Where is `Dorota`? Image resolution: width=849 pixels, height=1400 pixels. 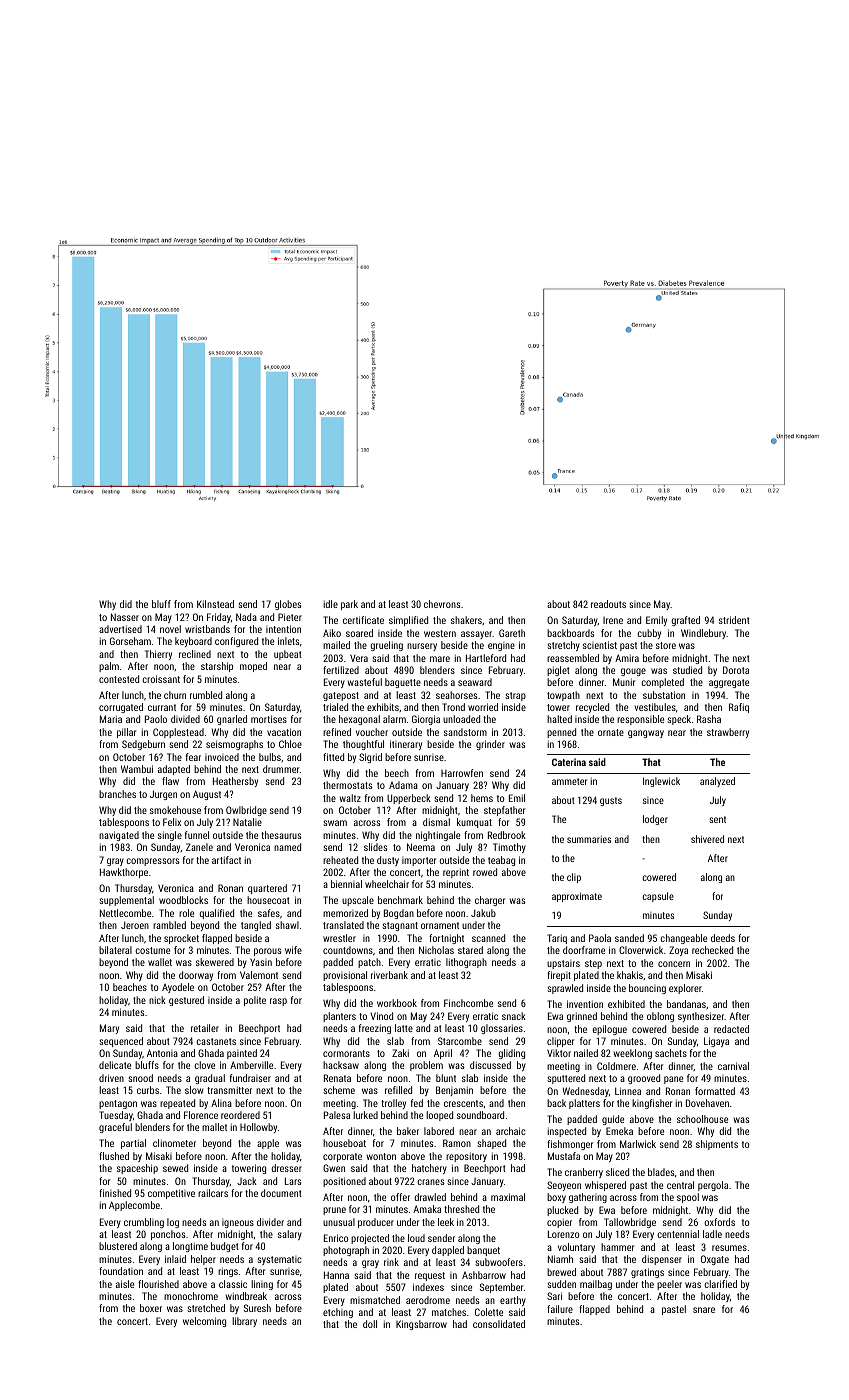
Dorota is located at coordinates (736, 670).
